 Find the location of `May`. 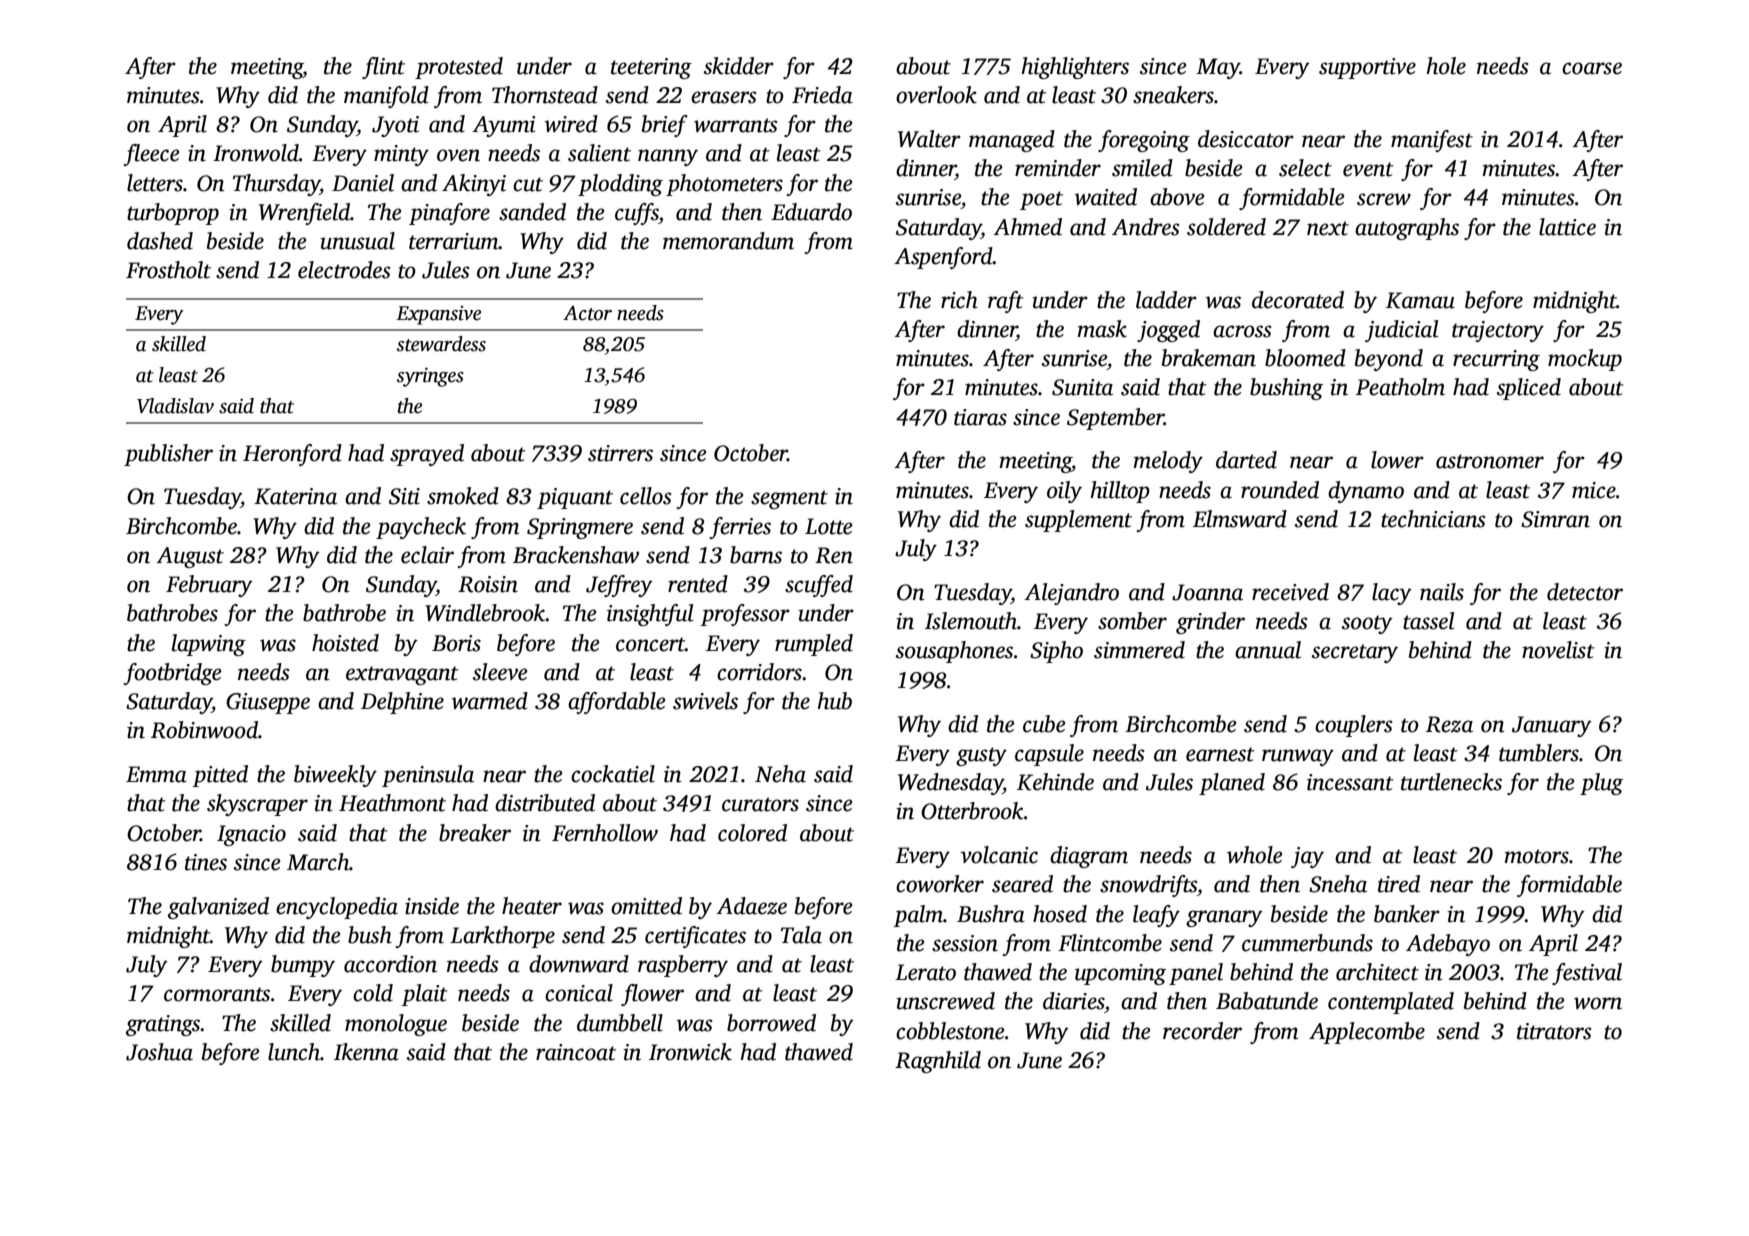

May is located at coordinates (1218, 68).
